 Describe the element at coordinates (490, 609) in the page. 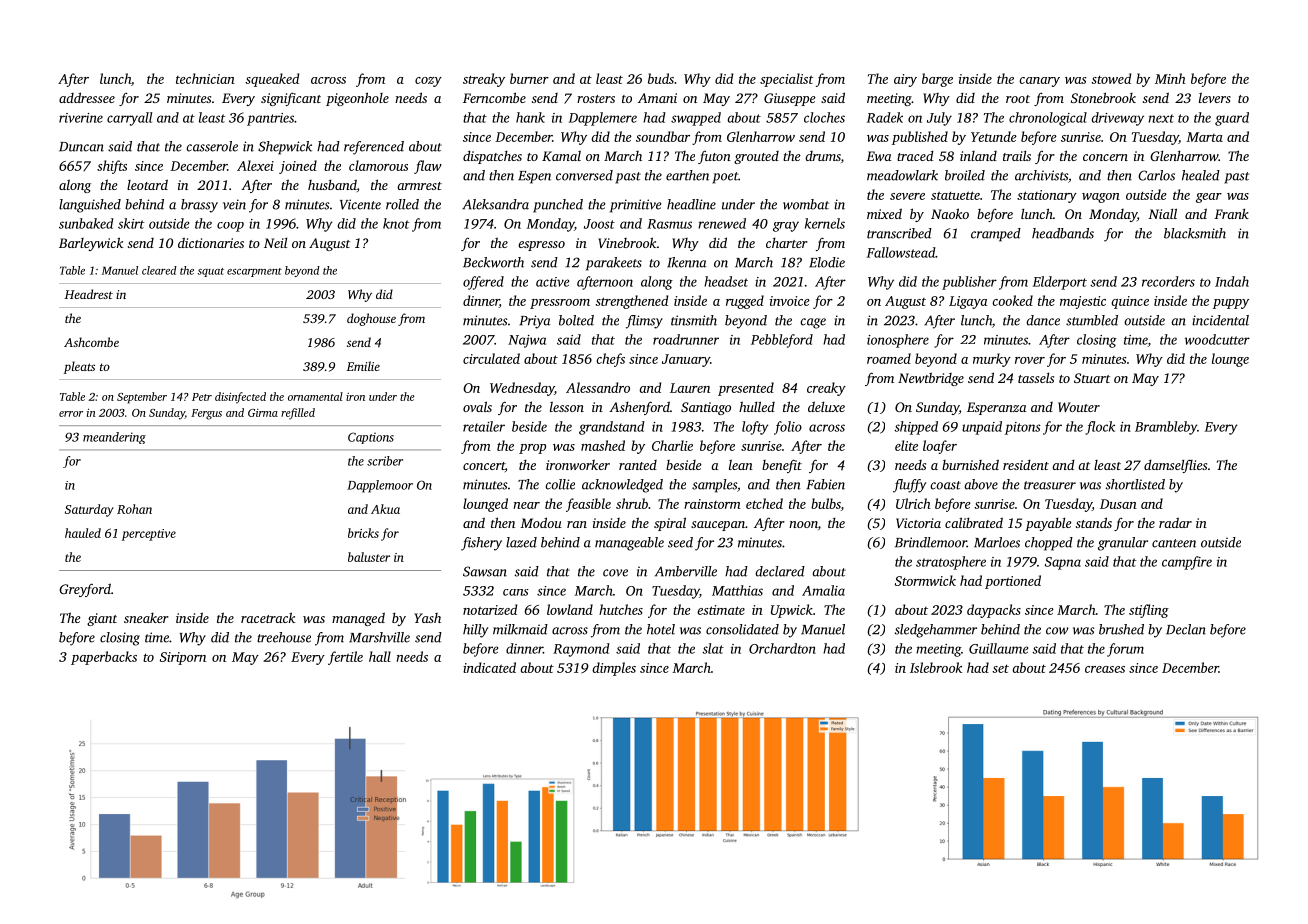

I see `notarized` at that location.
